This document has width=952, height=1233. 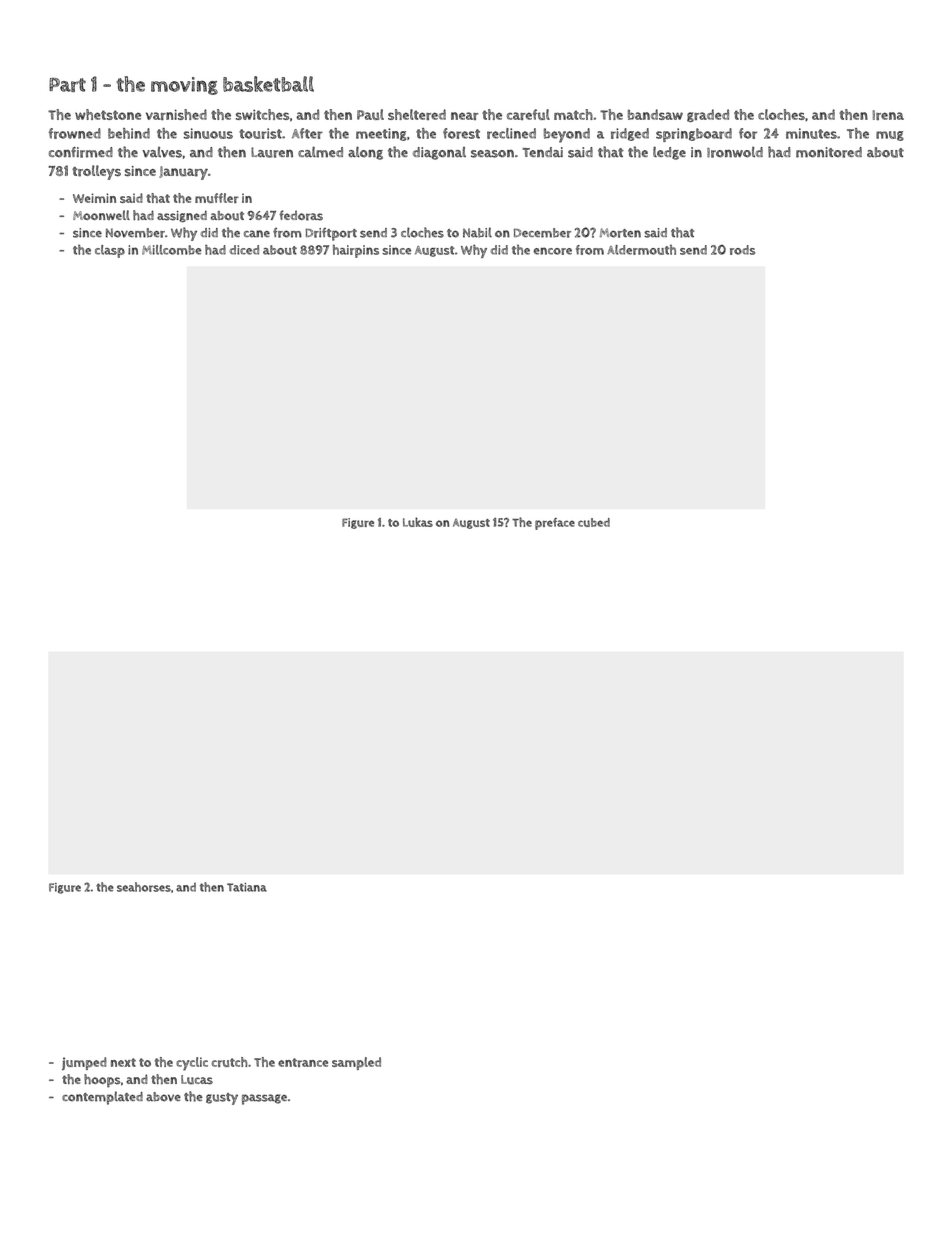 I want to click on careful, so click(x=528, y=114).
